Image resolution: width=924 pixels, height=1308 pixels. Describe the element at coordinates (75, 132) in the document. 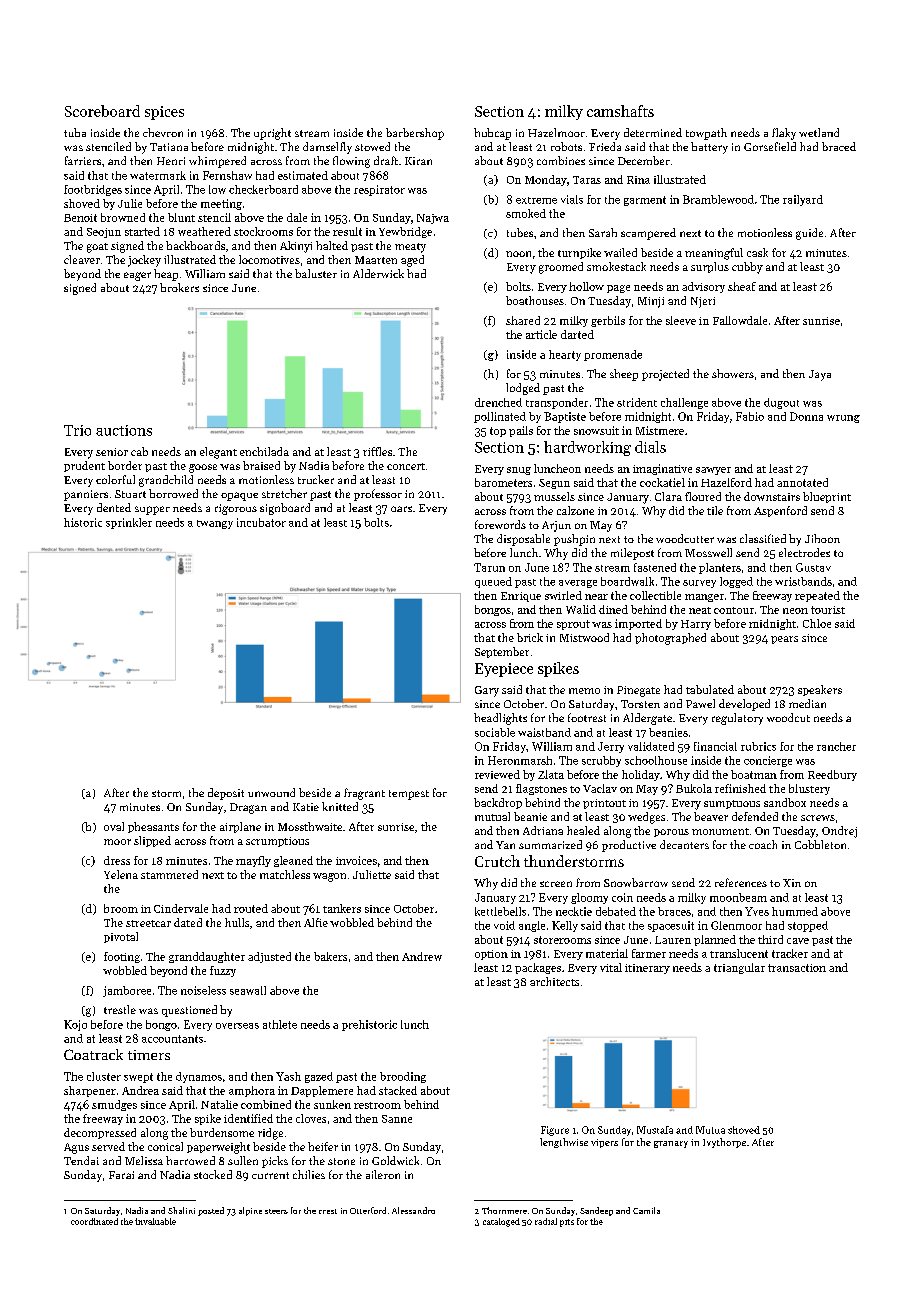

I see `tuba` at that location.
